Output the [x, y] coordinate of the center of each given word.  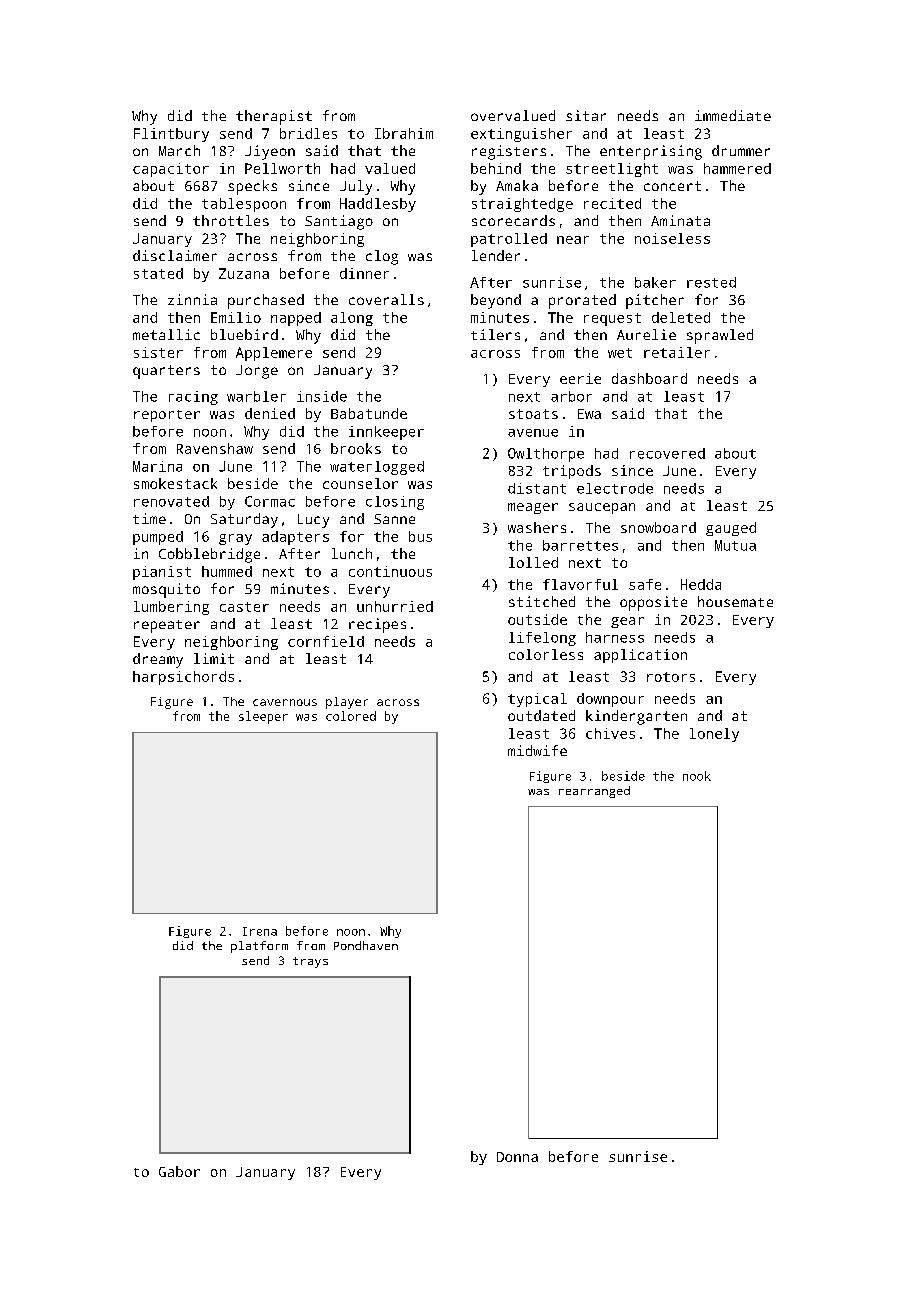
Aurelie [646, 334]
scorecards [513, 220]
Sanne [394, 519]
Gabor [179, 1171]
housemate [735, 601]
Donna [517, 1157]
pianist [162, 573]
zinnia [192, 299]
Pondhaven [366, 945]
